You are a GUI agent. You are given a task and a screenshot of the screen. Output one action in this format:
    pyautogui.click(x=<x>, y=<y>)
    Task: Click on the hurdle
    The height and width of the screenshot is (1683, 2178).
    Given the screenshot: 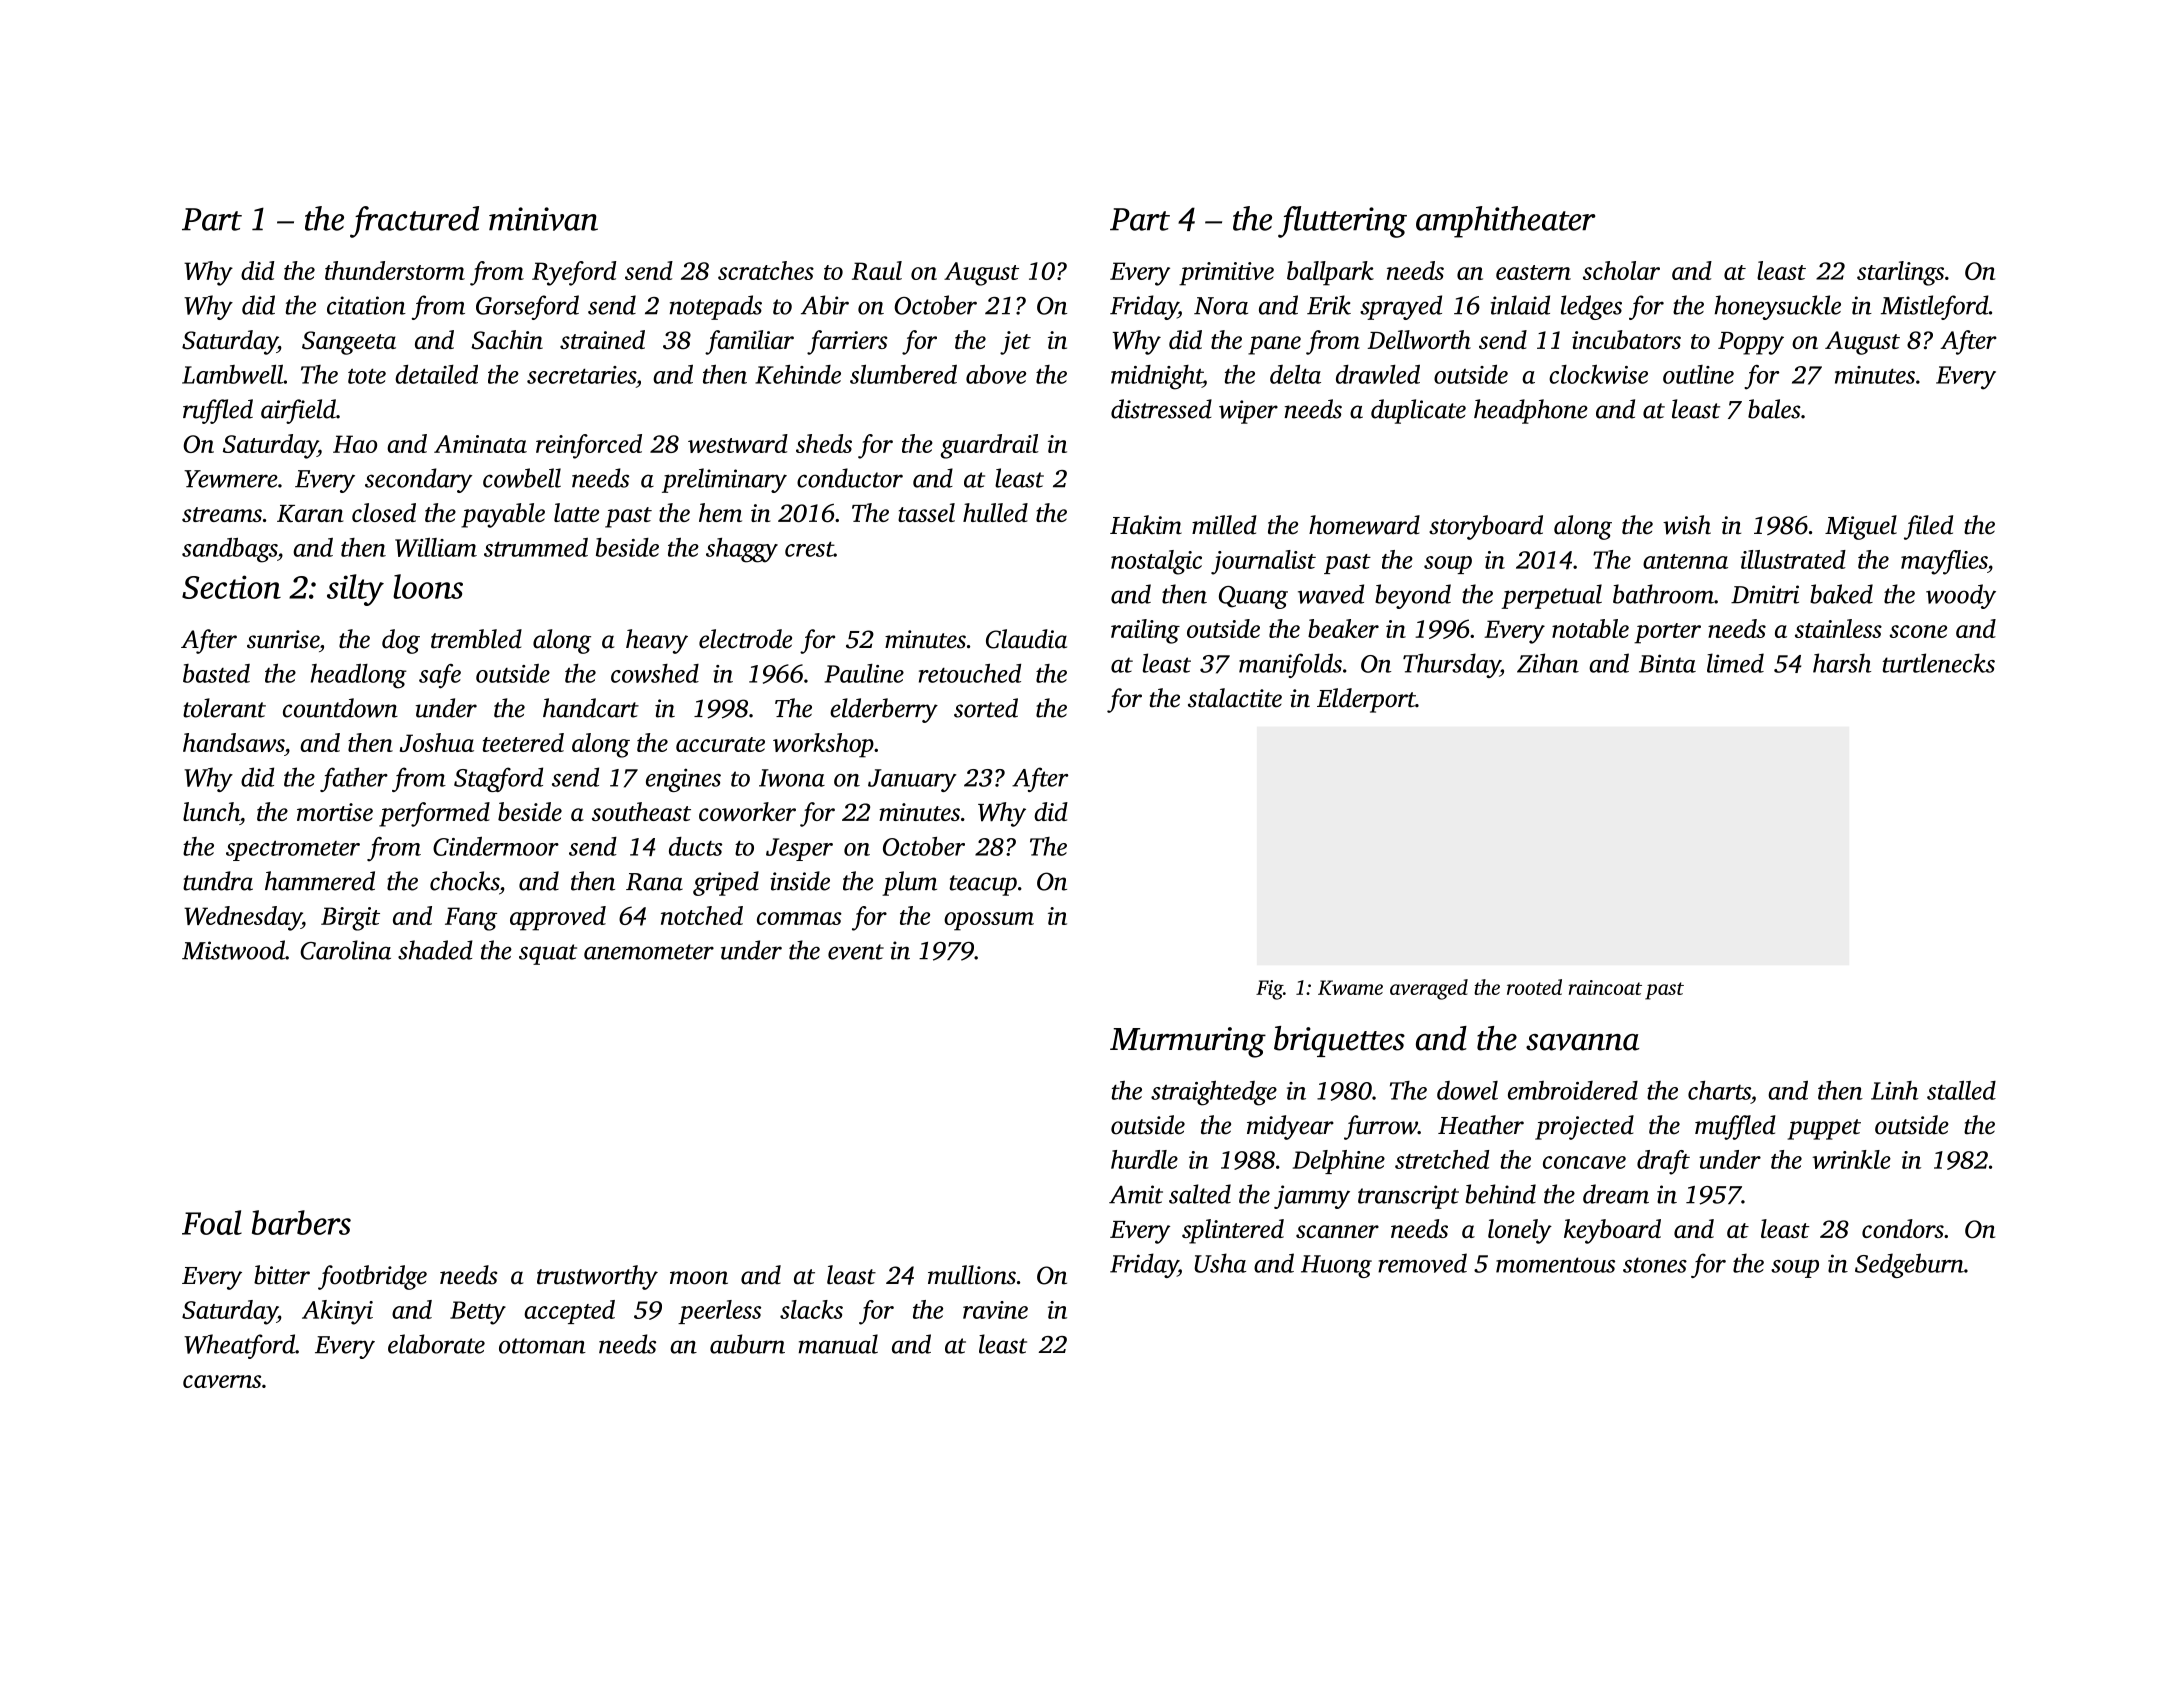 What is the action you would take?
    pyautogui.click(x=1144, y=1159)
